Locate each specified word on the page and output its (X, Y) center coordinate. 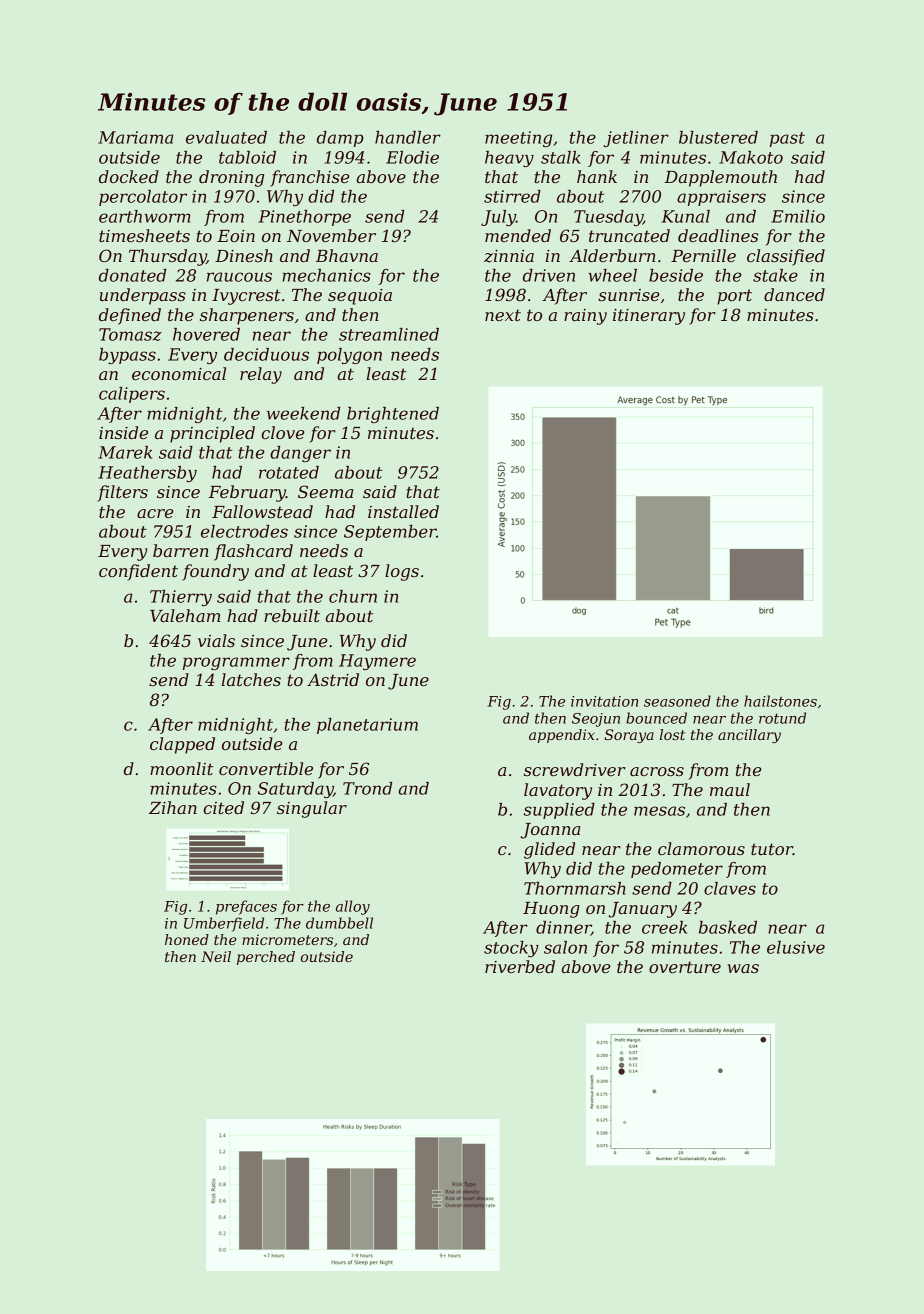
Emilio (798, 216)
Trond (367, 788)
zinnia (509, 256)
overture (685, 967)
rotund (782, 718)
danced (794, 294)
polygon (349, 356)
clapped (182, 745)
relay (261, 375)
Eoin (236, 236)
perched (266, 958)
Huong (551, 910)
